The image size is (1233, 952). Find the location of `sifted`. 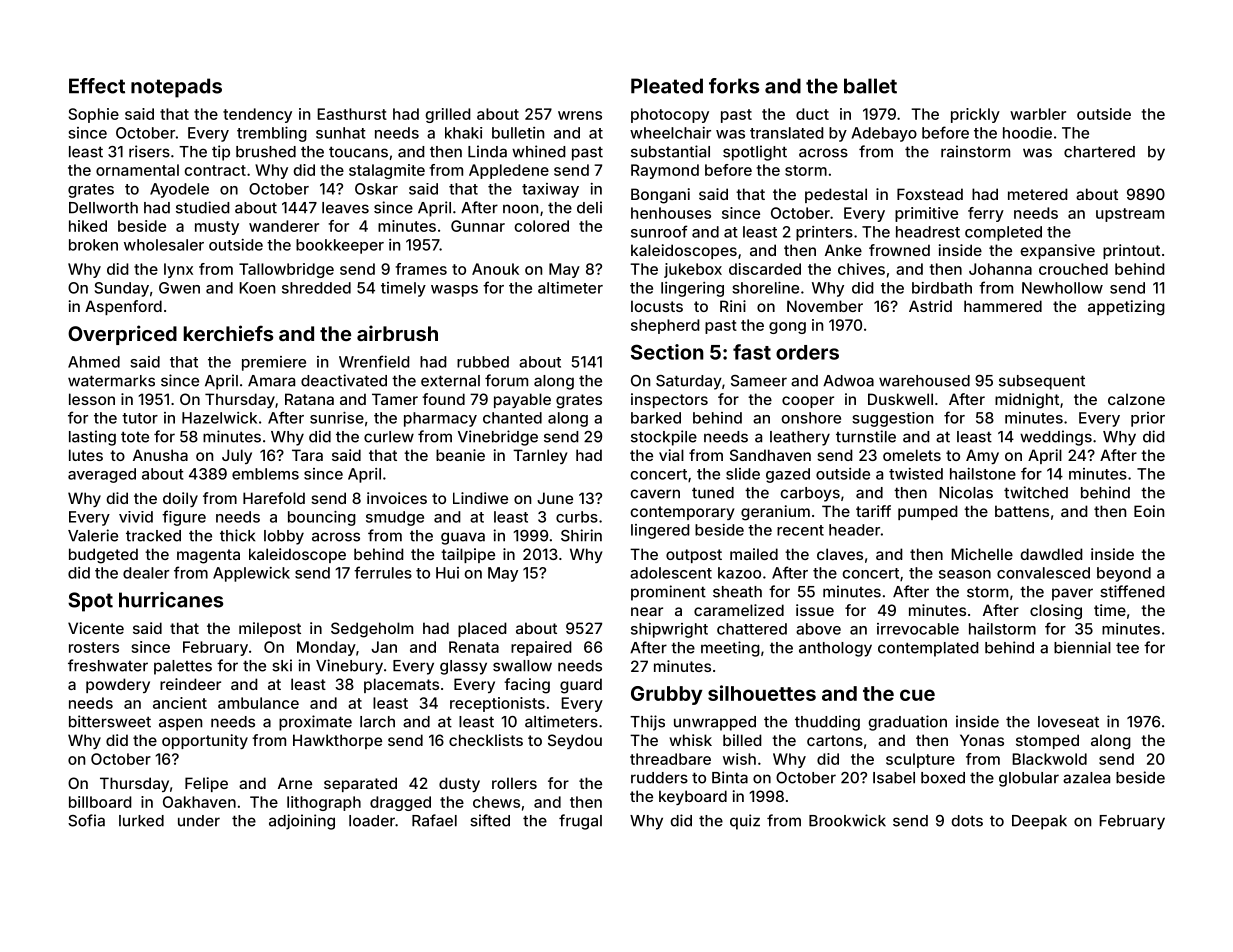

sifted is located at coordinates (490, 820).
